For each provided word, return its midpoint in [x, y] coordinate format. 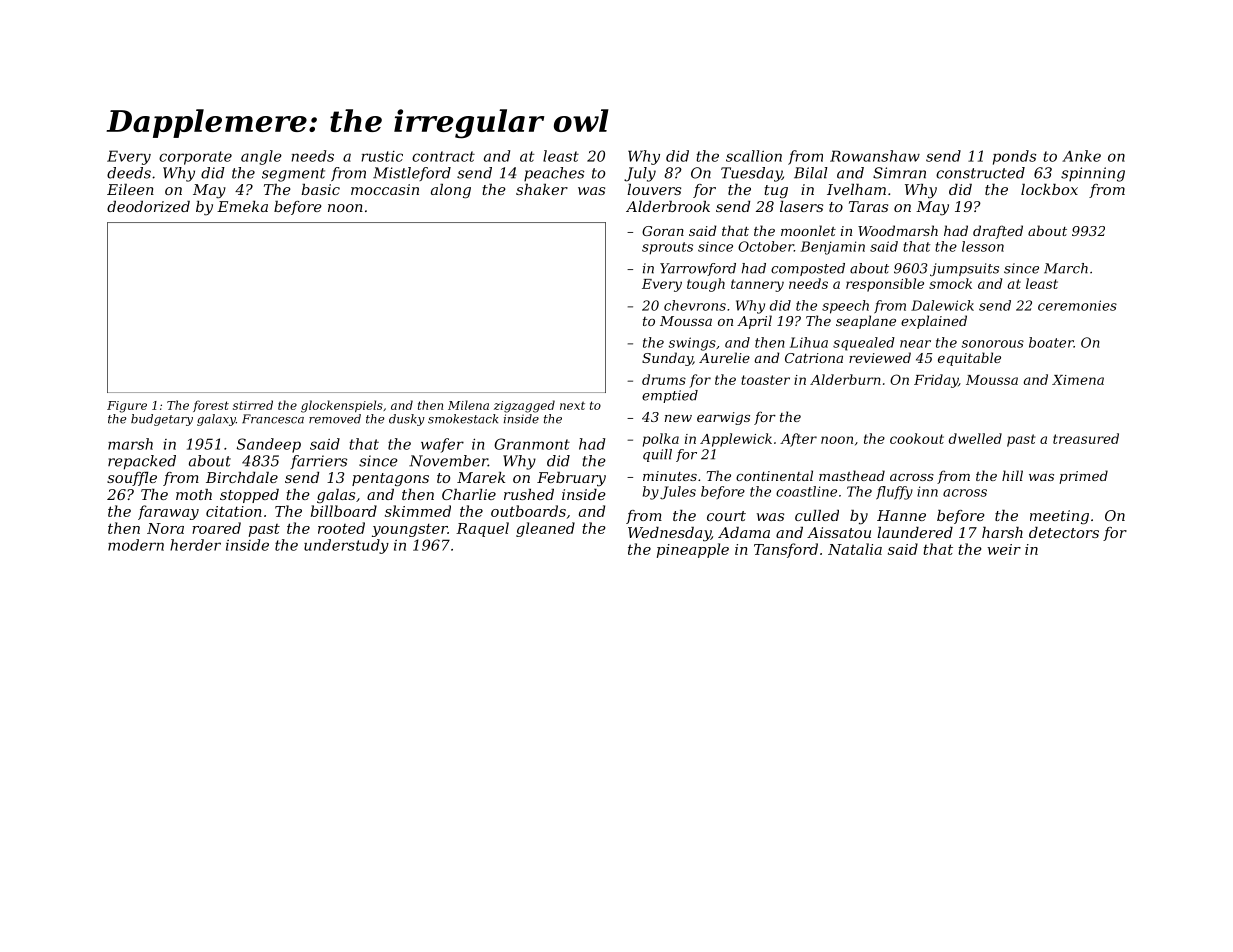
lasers [801, 206]
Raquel [482, 529]
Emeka [242, 206]
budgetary [162, 420]
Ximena [1078, 380]
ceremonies [1077, 305]
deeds [129, 173]
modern [136, 545]
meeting [1059, 517]
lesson [983, 246]
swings [692, 344]
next [572, 405]
